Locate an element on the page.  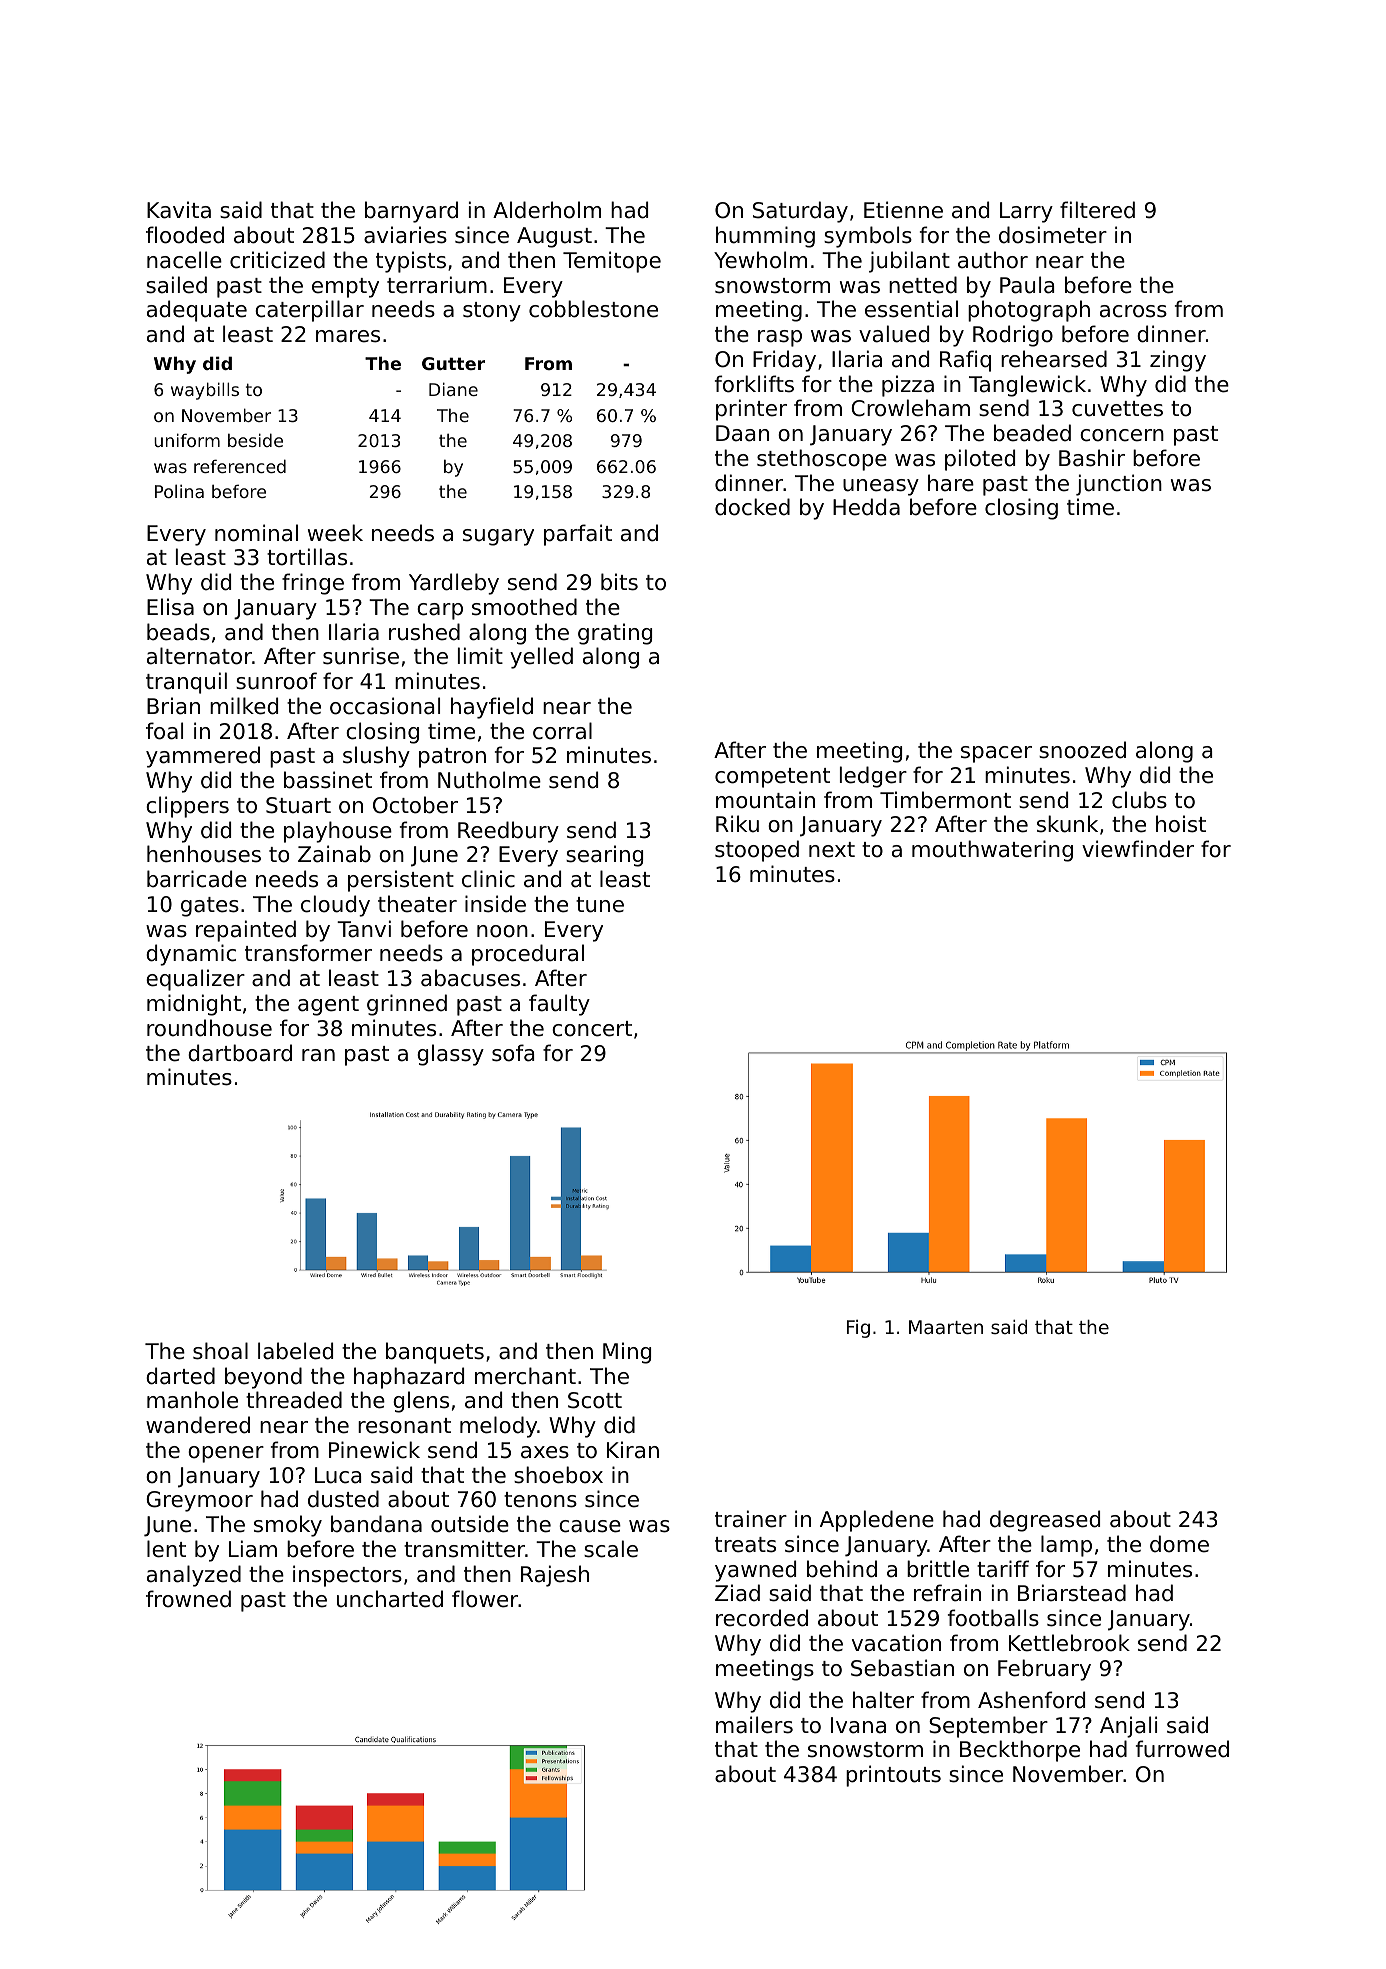
searing is located at coordinates (604, 856).
